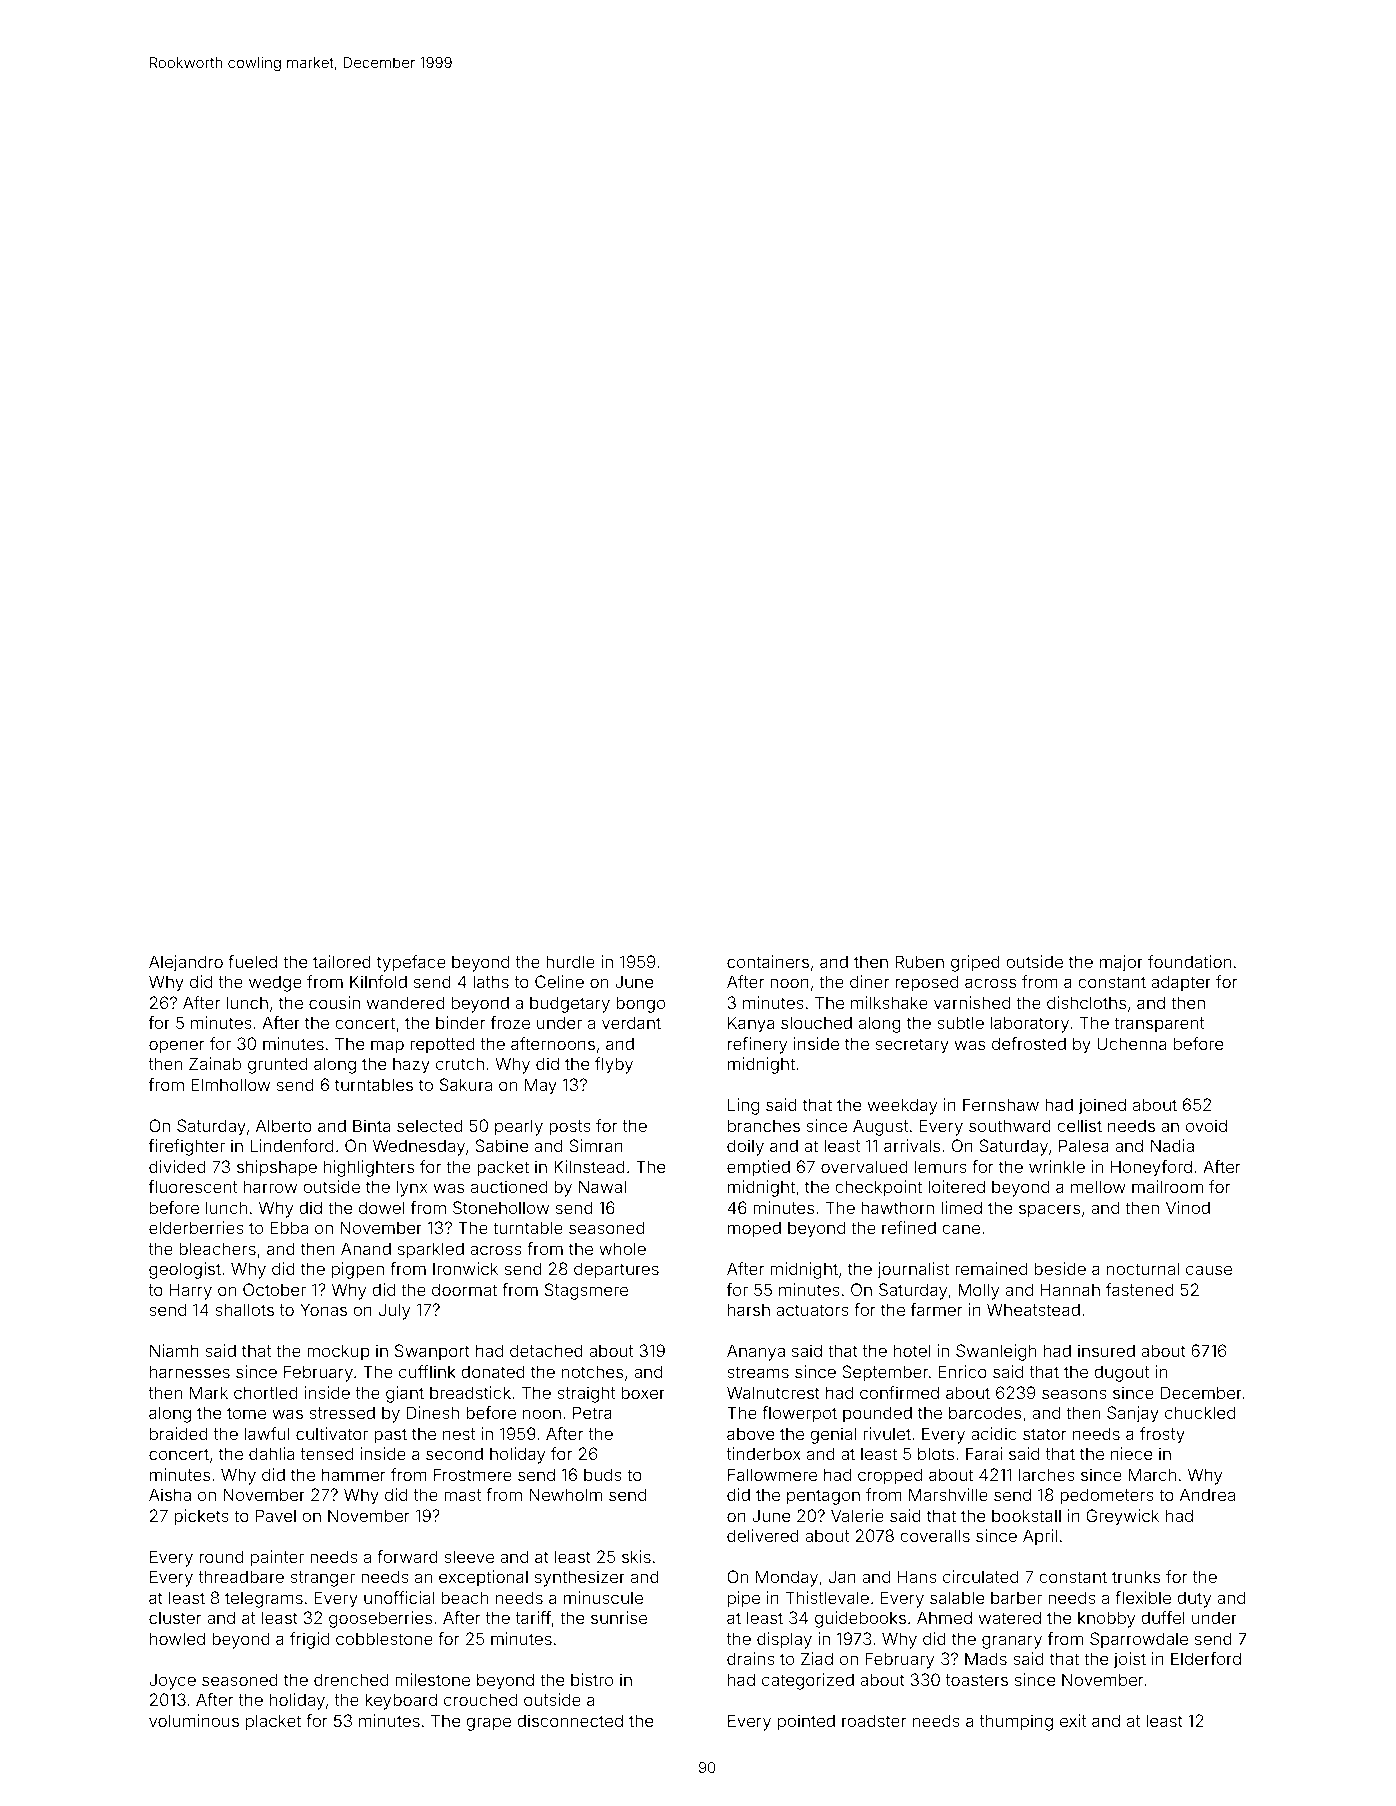 This screenshot has height=1806, width=1396. What do you see at coordinates (186, 963) in the screenshot?
I see `Alejandro` at bounding box center [186, 963].
